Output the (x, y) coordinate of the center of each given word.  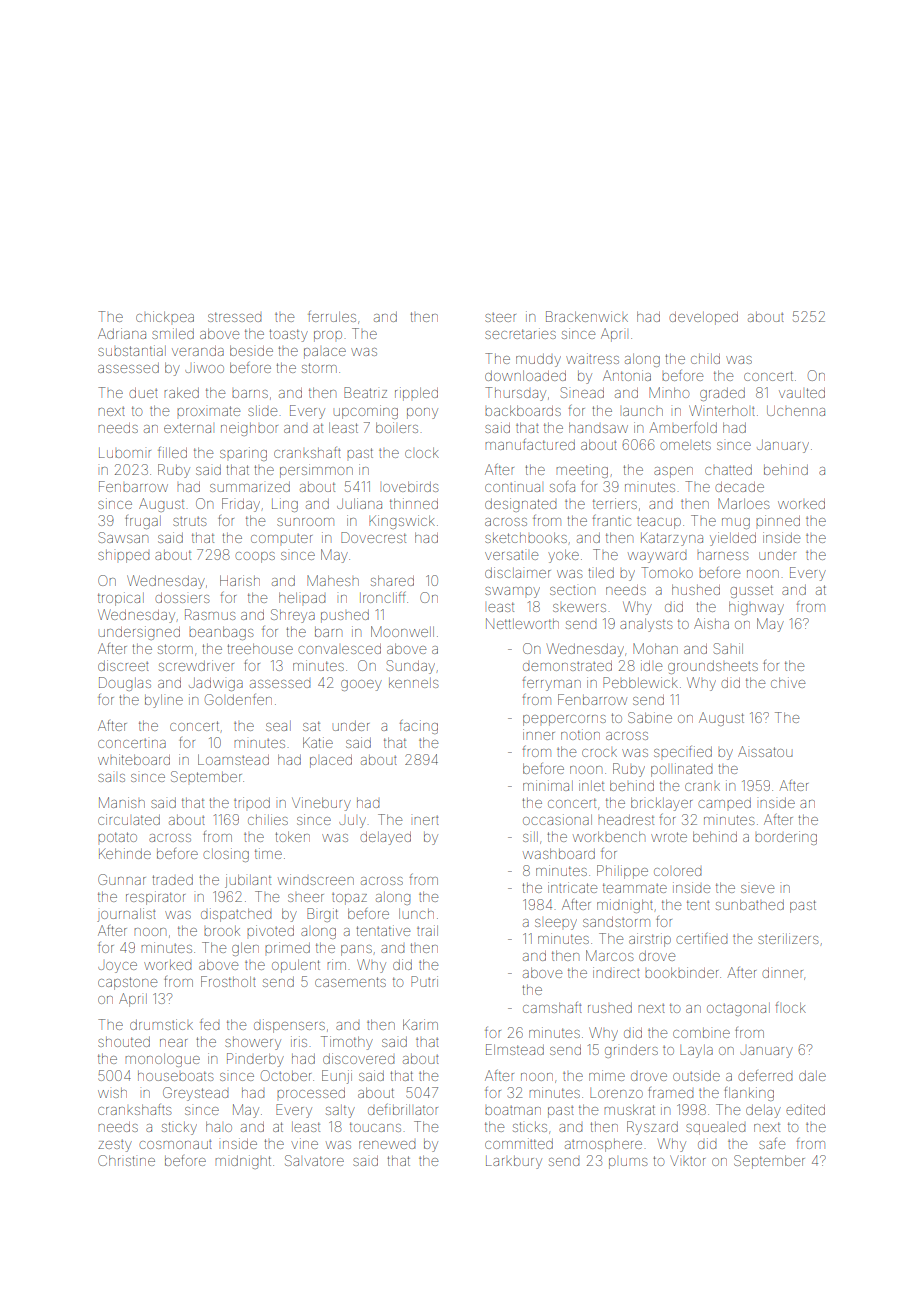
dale (812, 1076)
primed (287, 947)
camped (724, 803)
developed (703, 318)
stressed (234, 317)
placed (331, 761)
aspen (673, 472)
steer (500, 317)
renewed (387, 1145)
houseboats (175, 1076)
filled (172, 452)
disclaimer (518, 572)
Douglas (125, 684)
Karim (420, 1024)
